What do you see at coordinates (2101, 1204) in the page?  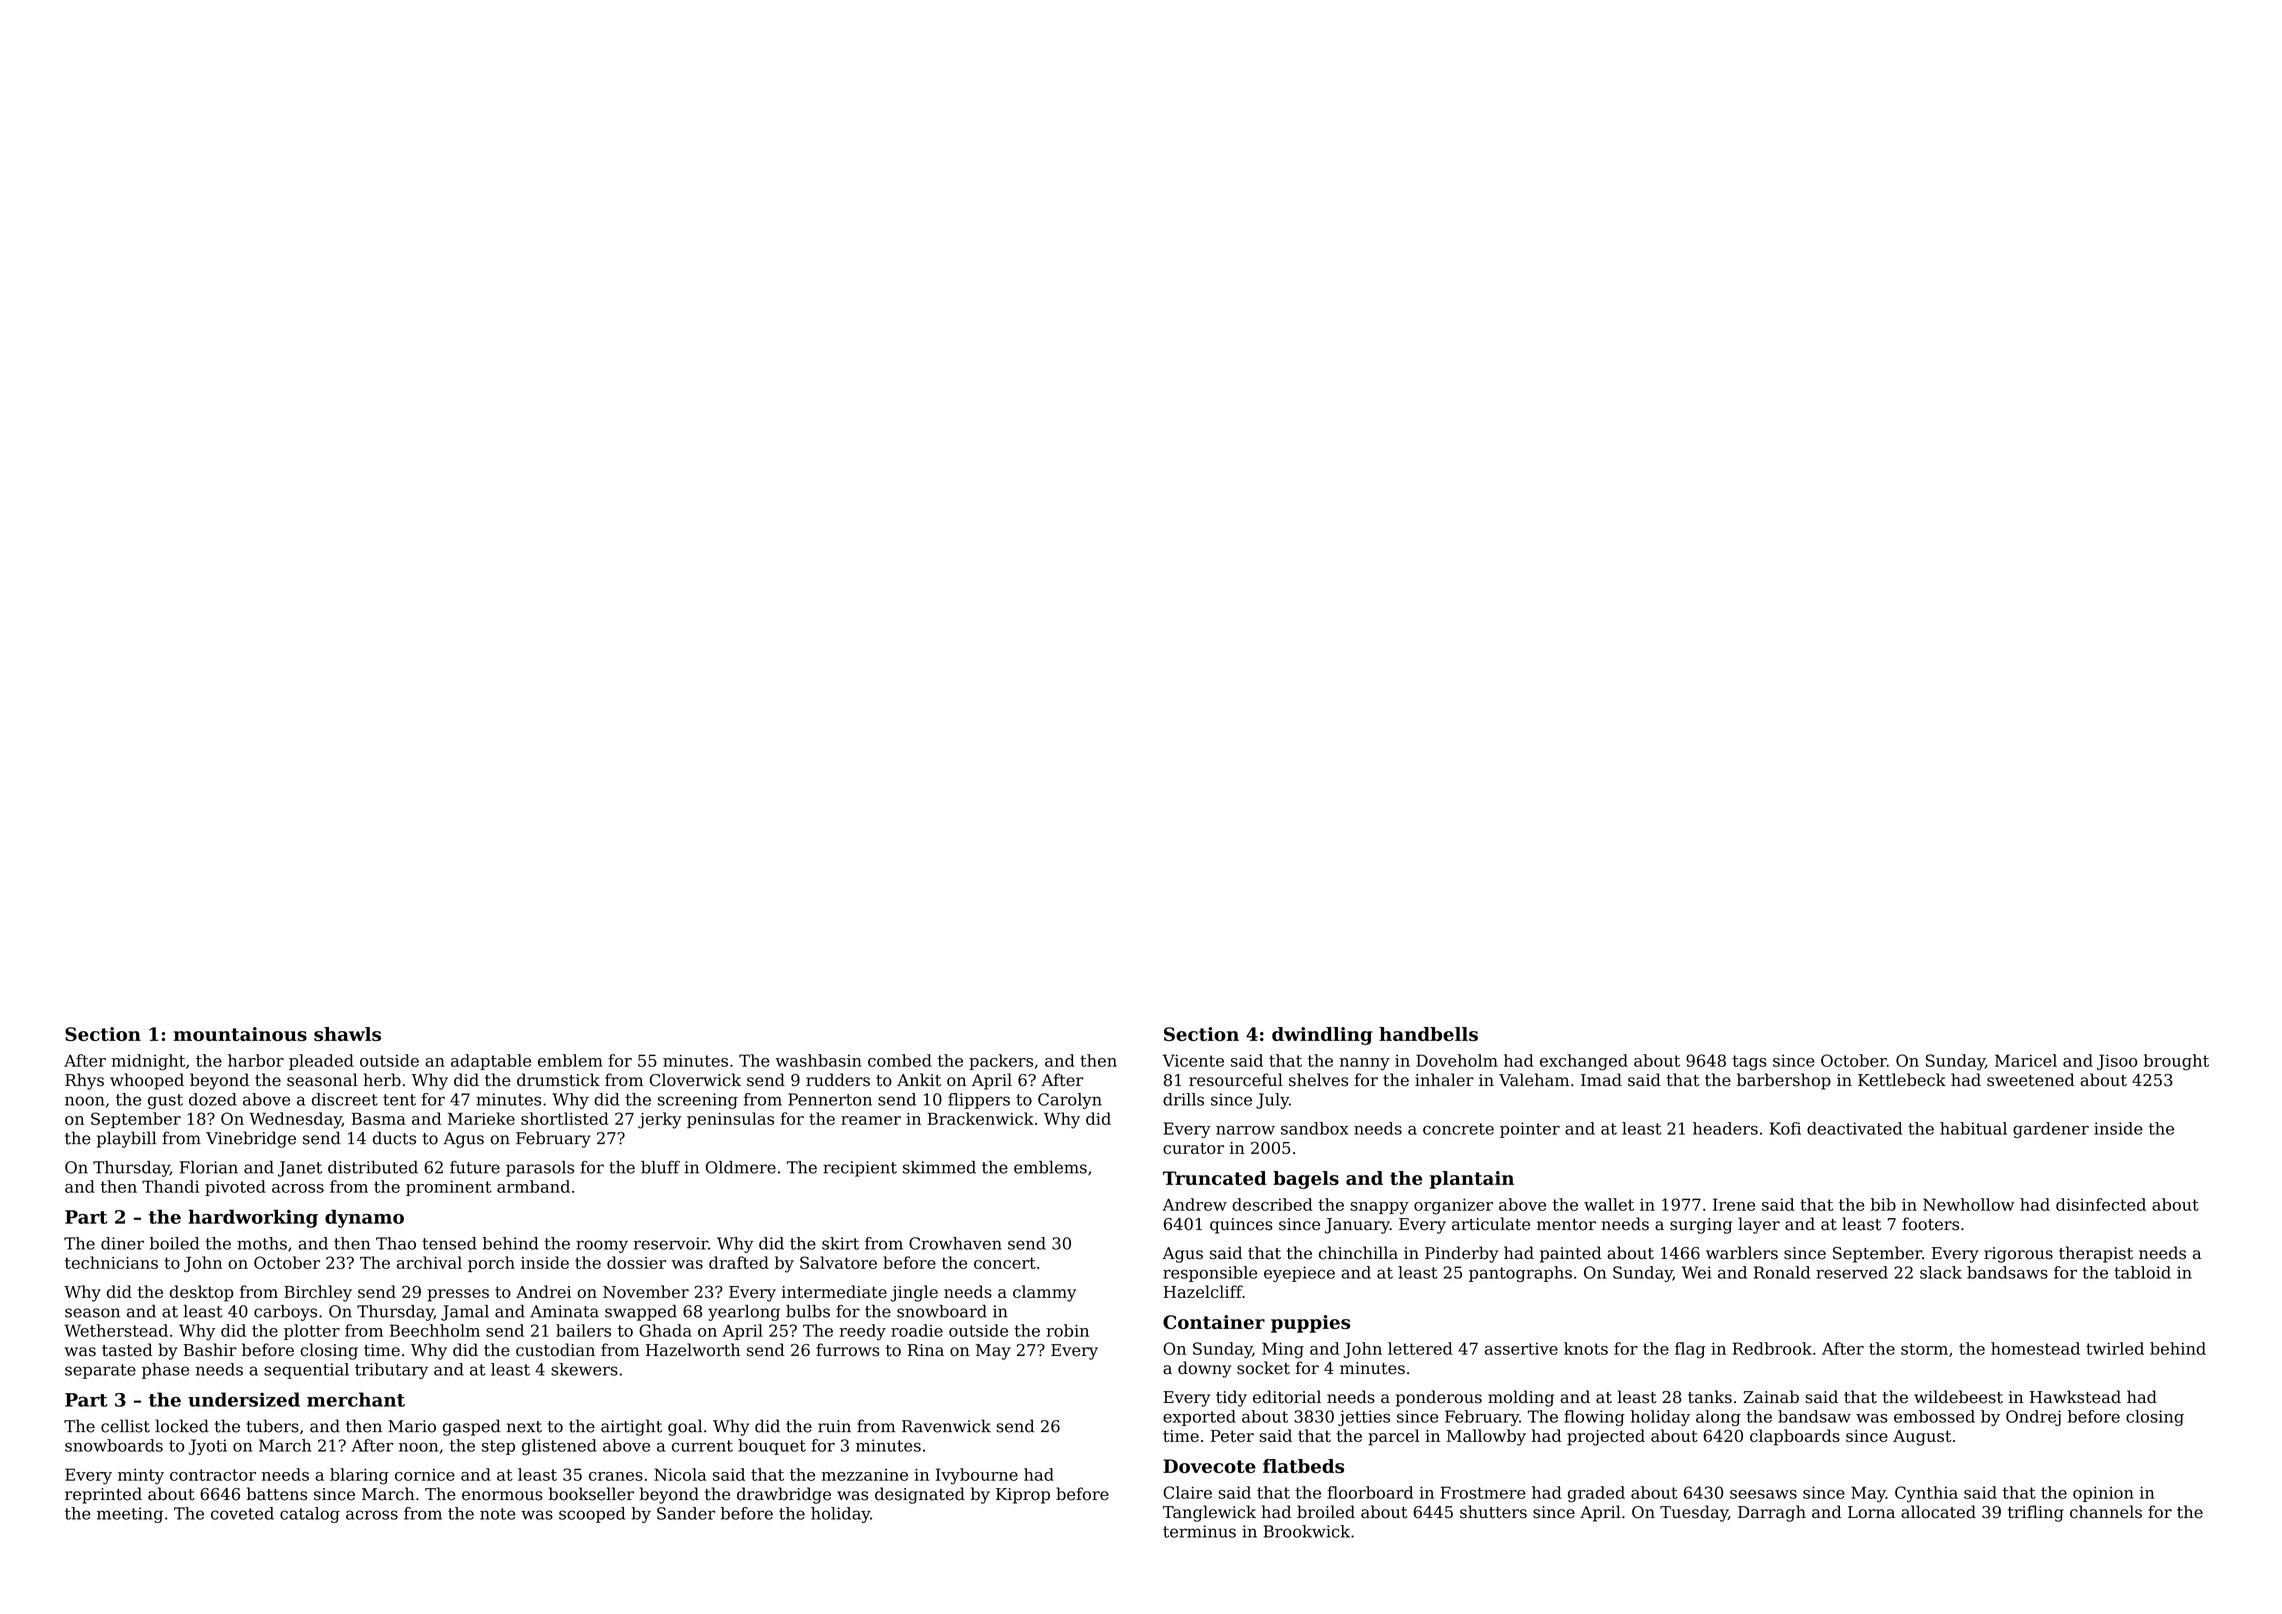 I see `disinfected` at bounding box center [2101, 1204].
